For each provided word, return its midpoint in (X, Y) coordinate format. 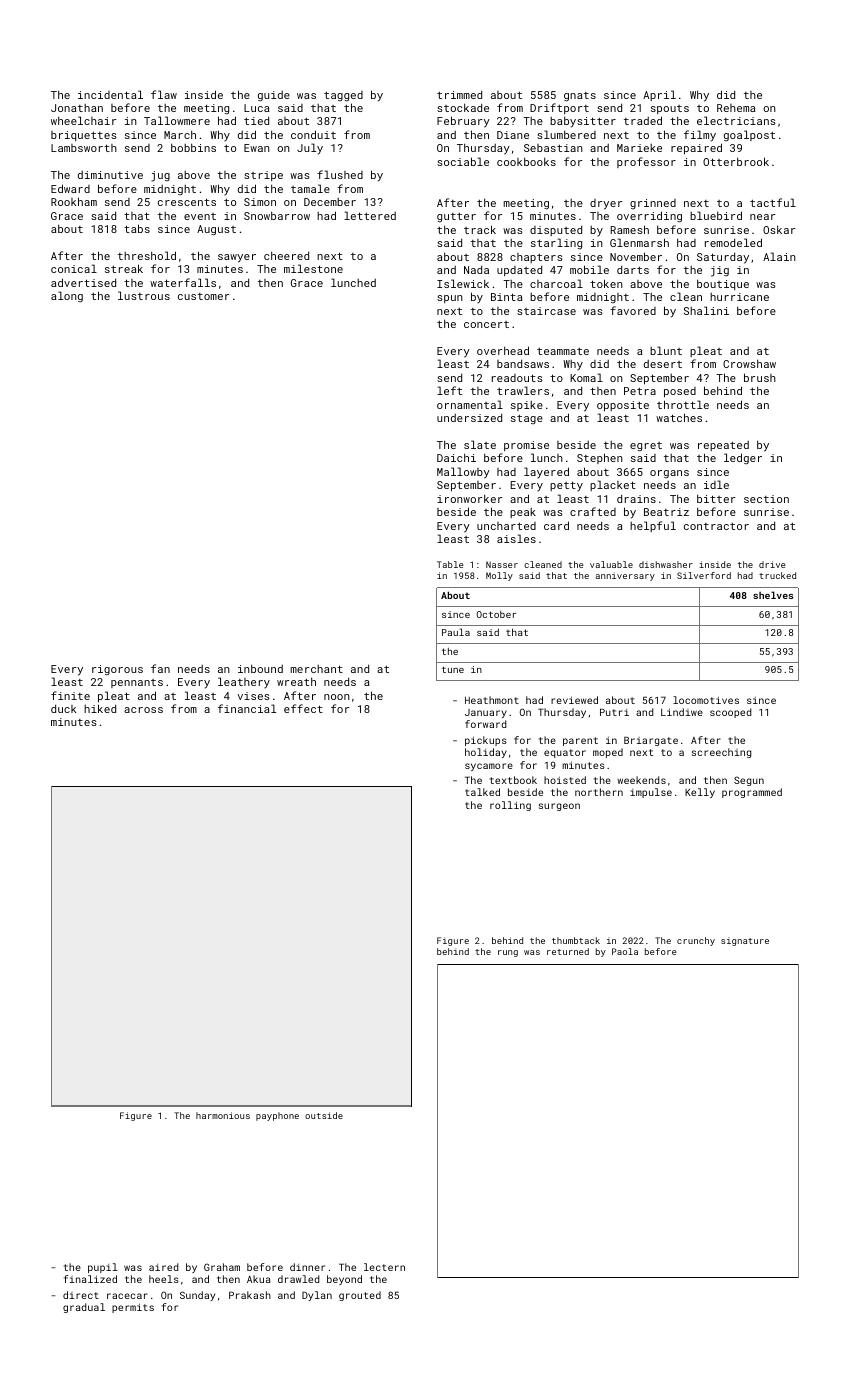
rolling (510, 806)
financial (247, 708)
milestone (313, 268)
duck (63, 708)
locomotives (706, 700)
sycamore (489, 767)
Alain (779, 256)
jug (160, 176)
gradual (84, 1308)
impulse (651, 793)
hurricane (739, 297)
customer (203, 296)
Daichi (456, 457)
